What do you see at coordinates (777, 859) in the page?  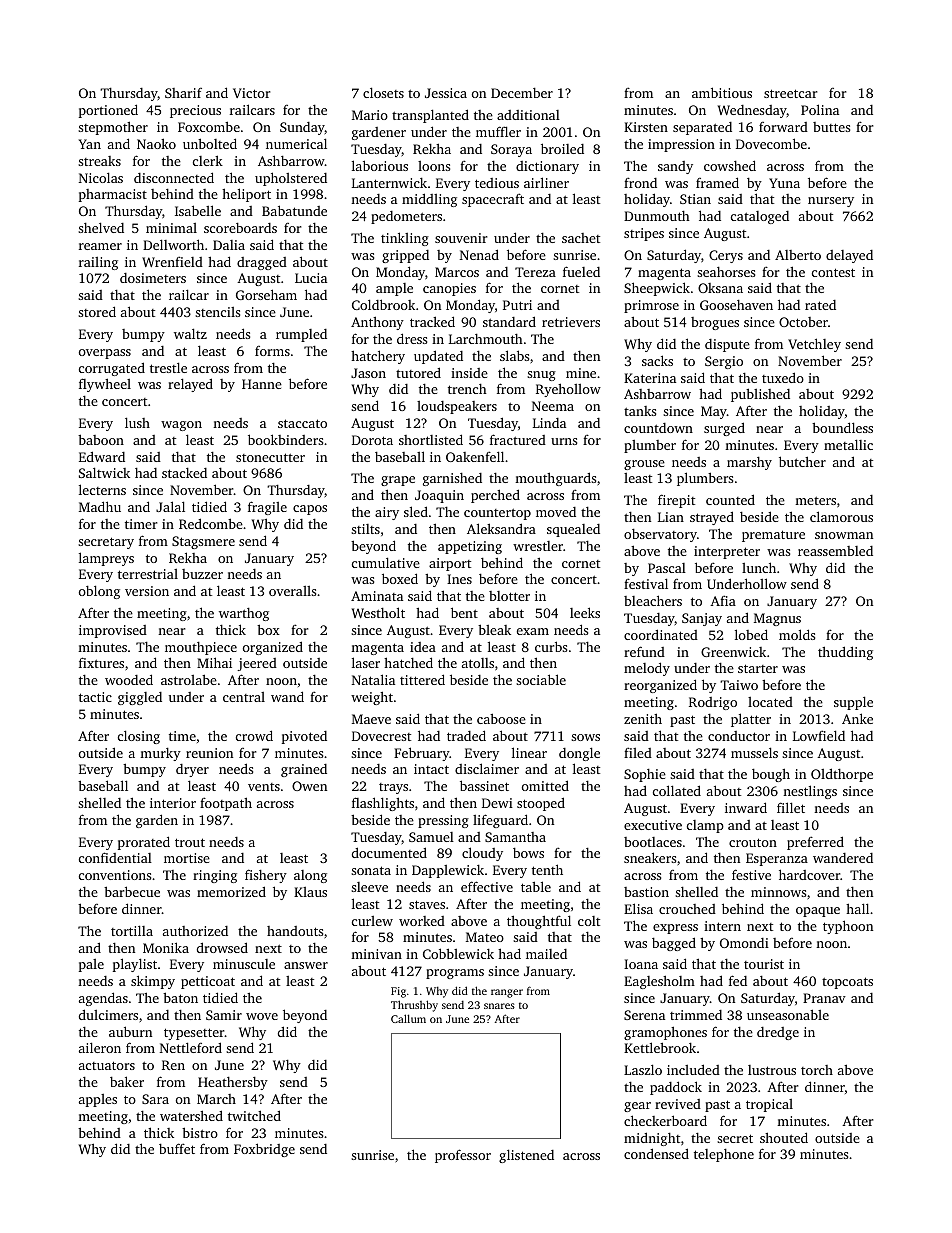 I see `Esperanza` at bounding box center [777, 859].
